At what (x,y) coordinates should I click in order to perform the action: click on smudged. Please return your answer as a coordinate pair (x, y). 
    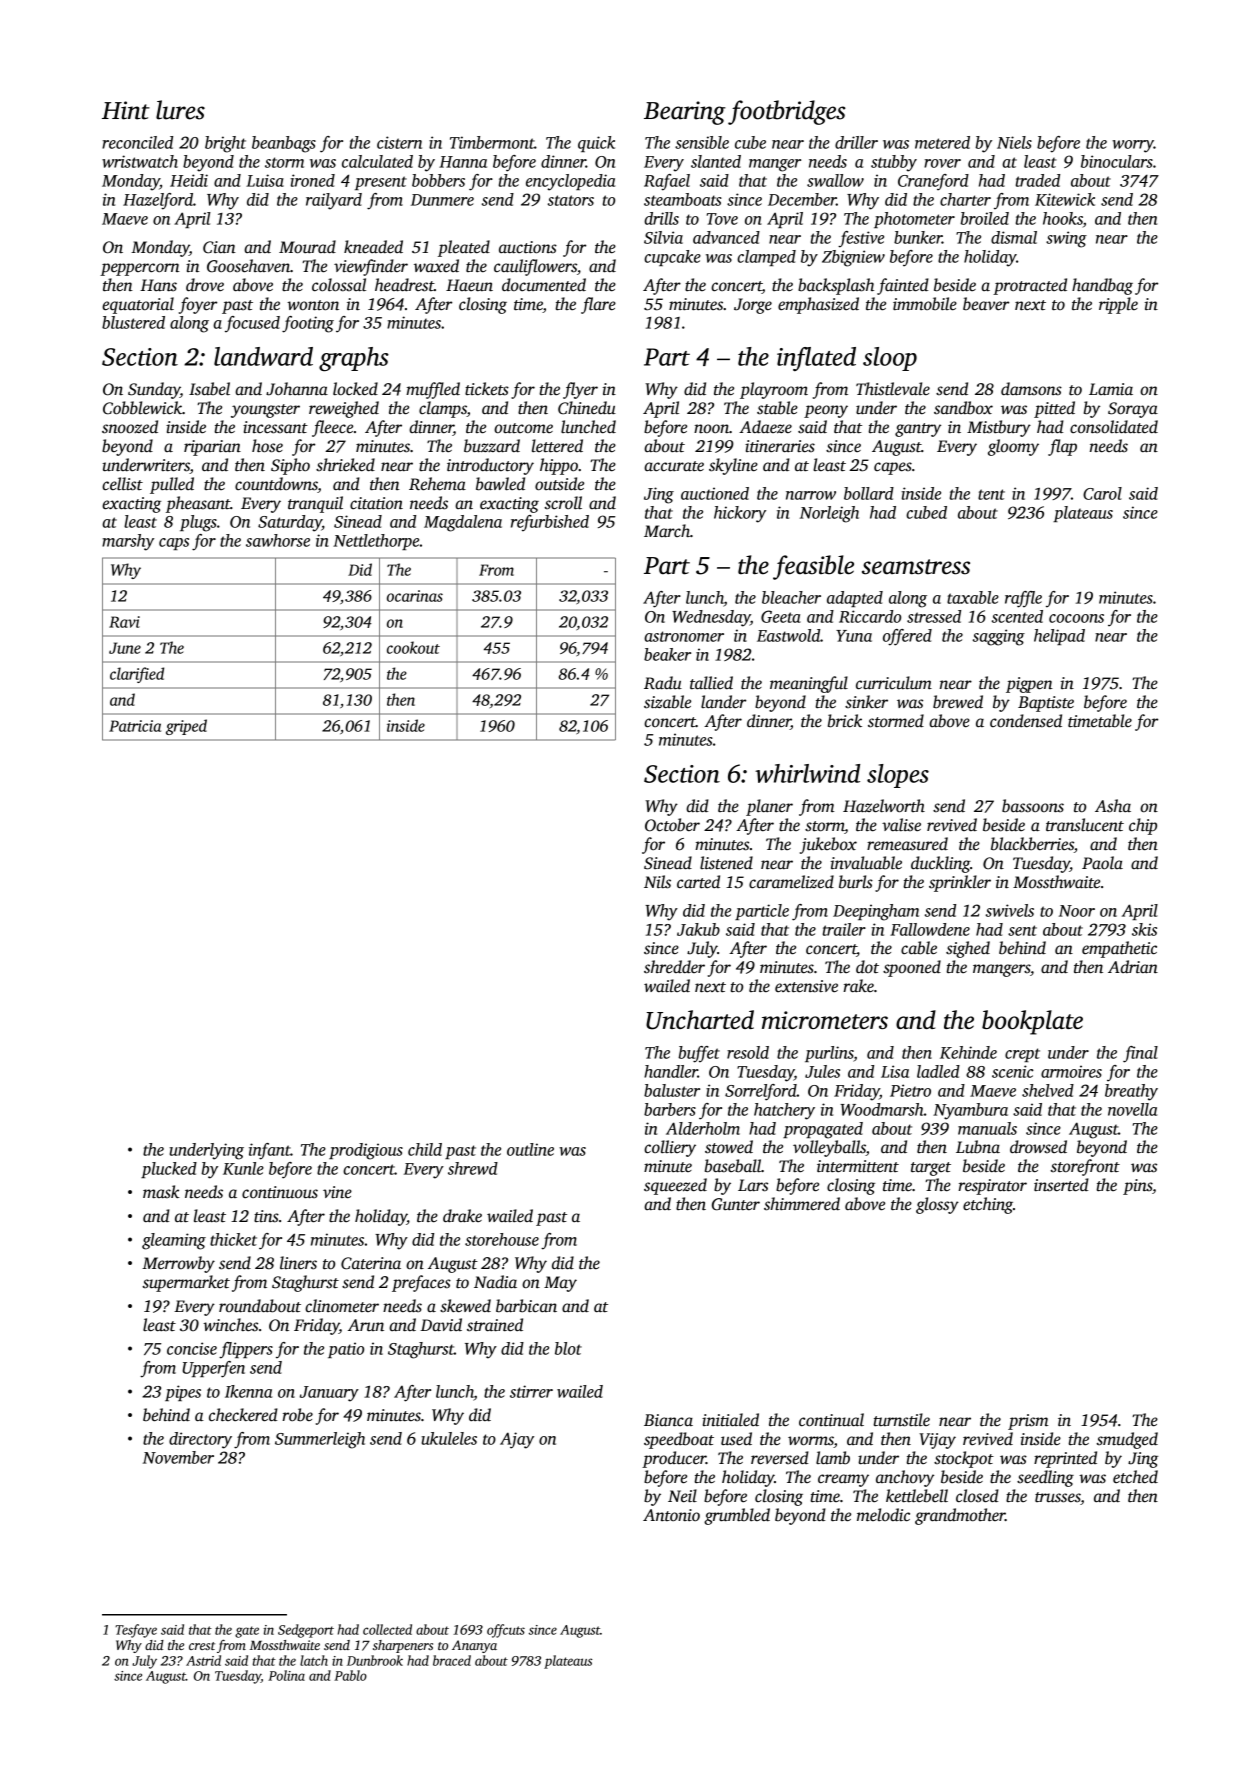
    Looking at the image, I should click on (1127, 1440).
